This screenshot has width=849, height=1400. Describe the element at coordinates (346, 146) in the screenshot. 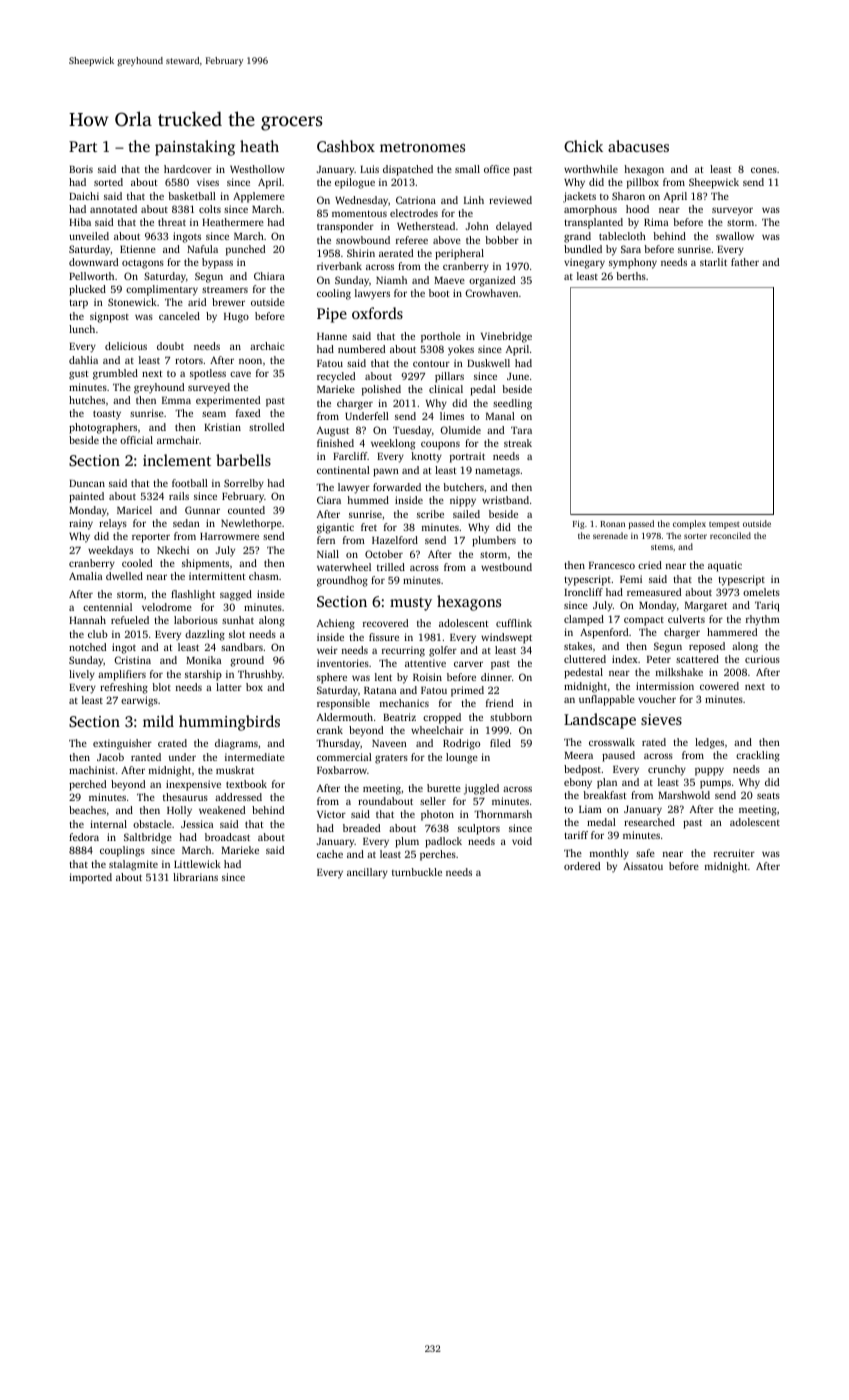

I see `Cashbox` at that location.
